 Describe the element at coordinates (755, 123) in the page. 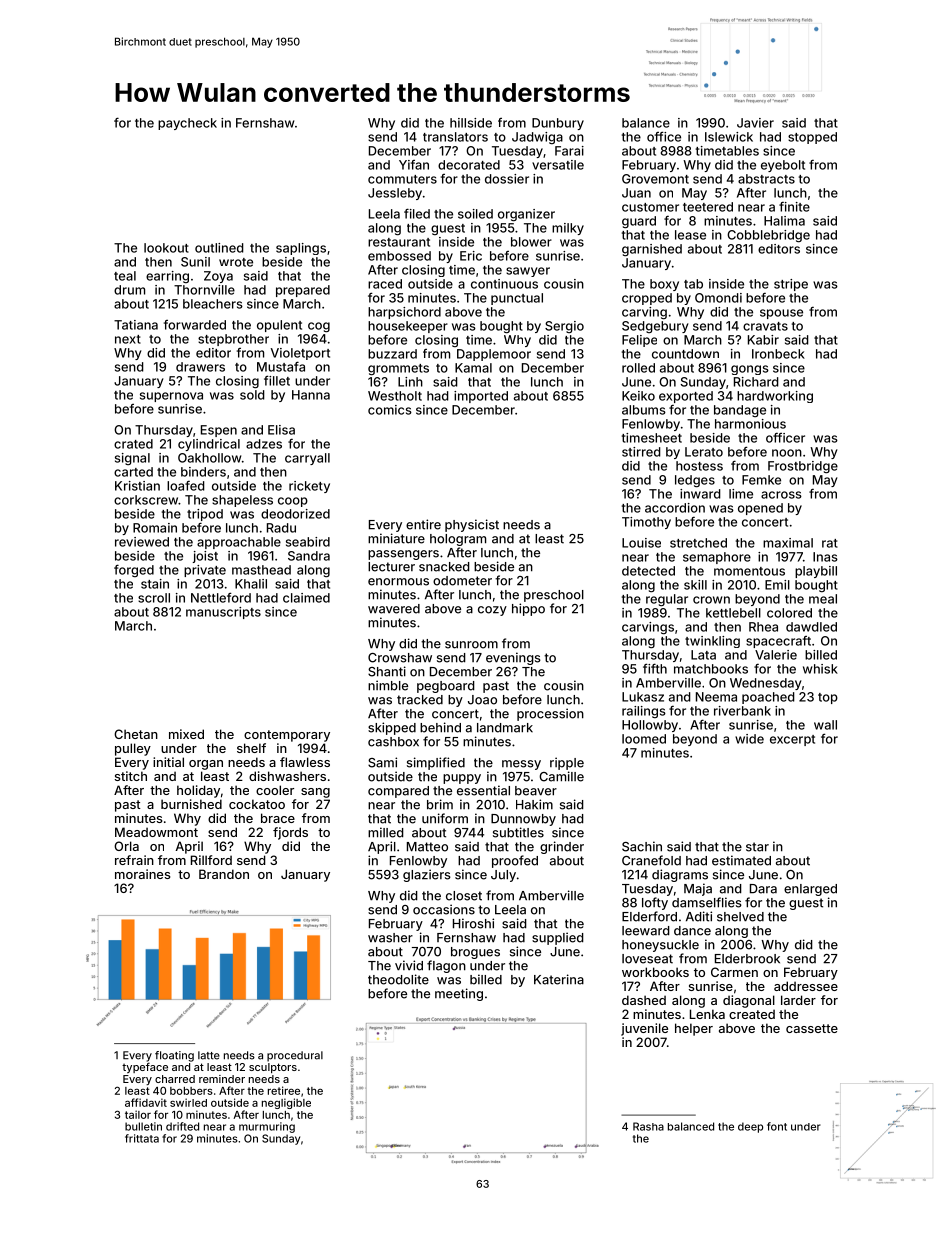

I see `Javier` at that location.
